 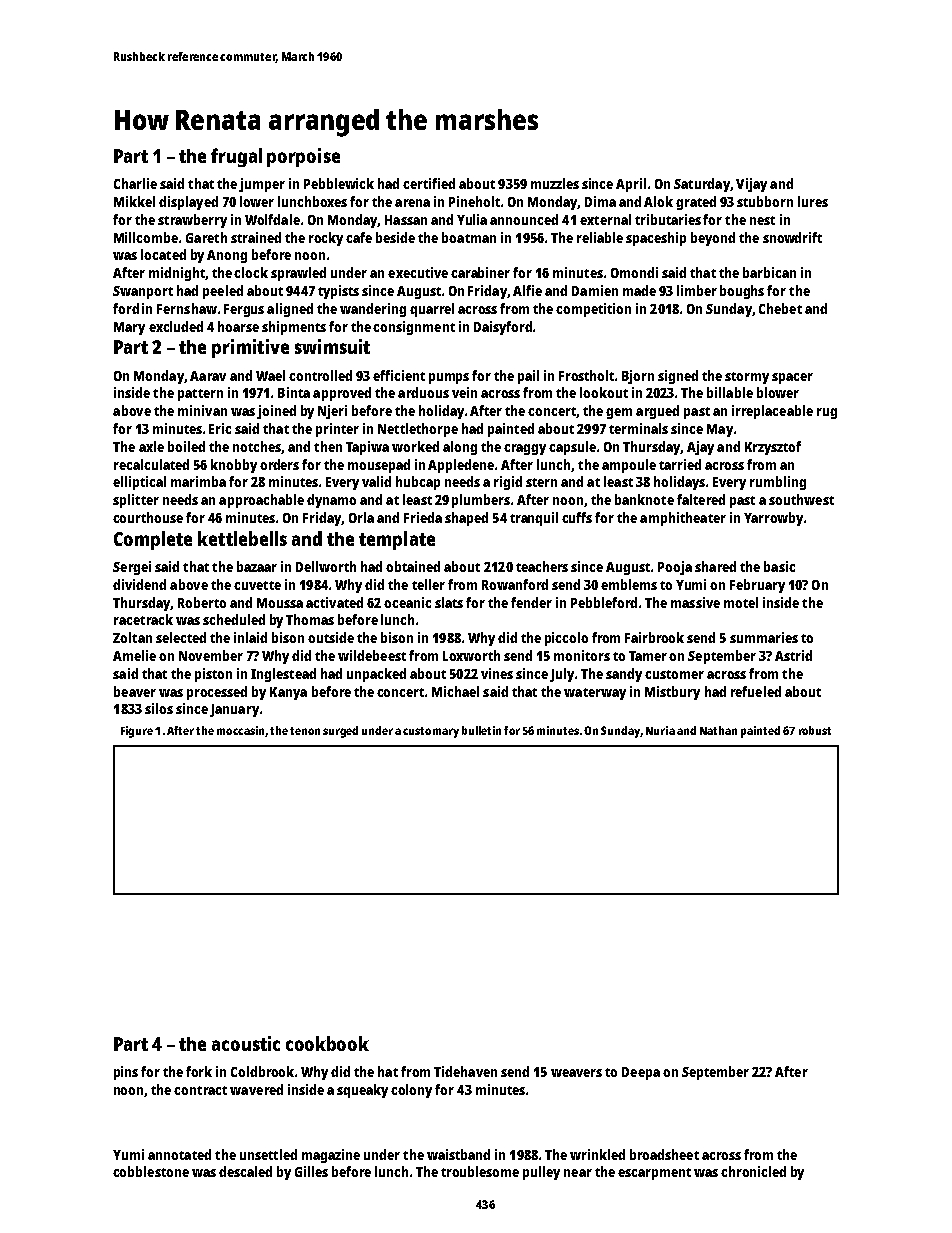 What do you see at coordinates (176, 326) in the screenshot?
I see `excluded` at bounding box center [176, 326].
